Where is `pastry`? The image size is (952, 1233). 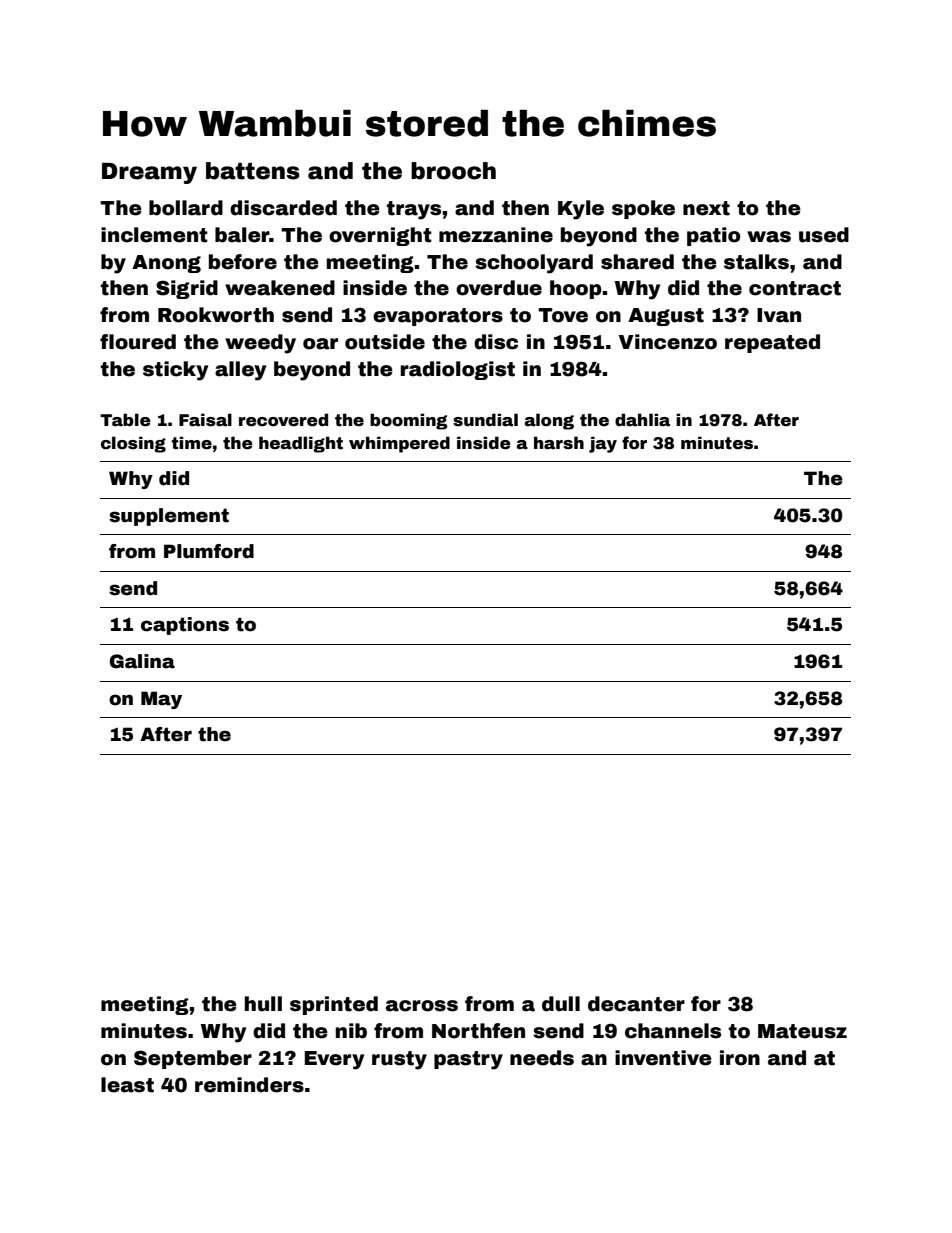 pastry is located at coordinates (468, 1060).
